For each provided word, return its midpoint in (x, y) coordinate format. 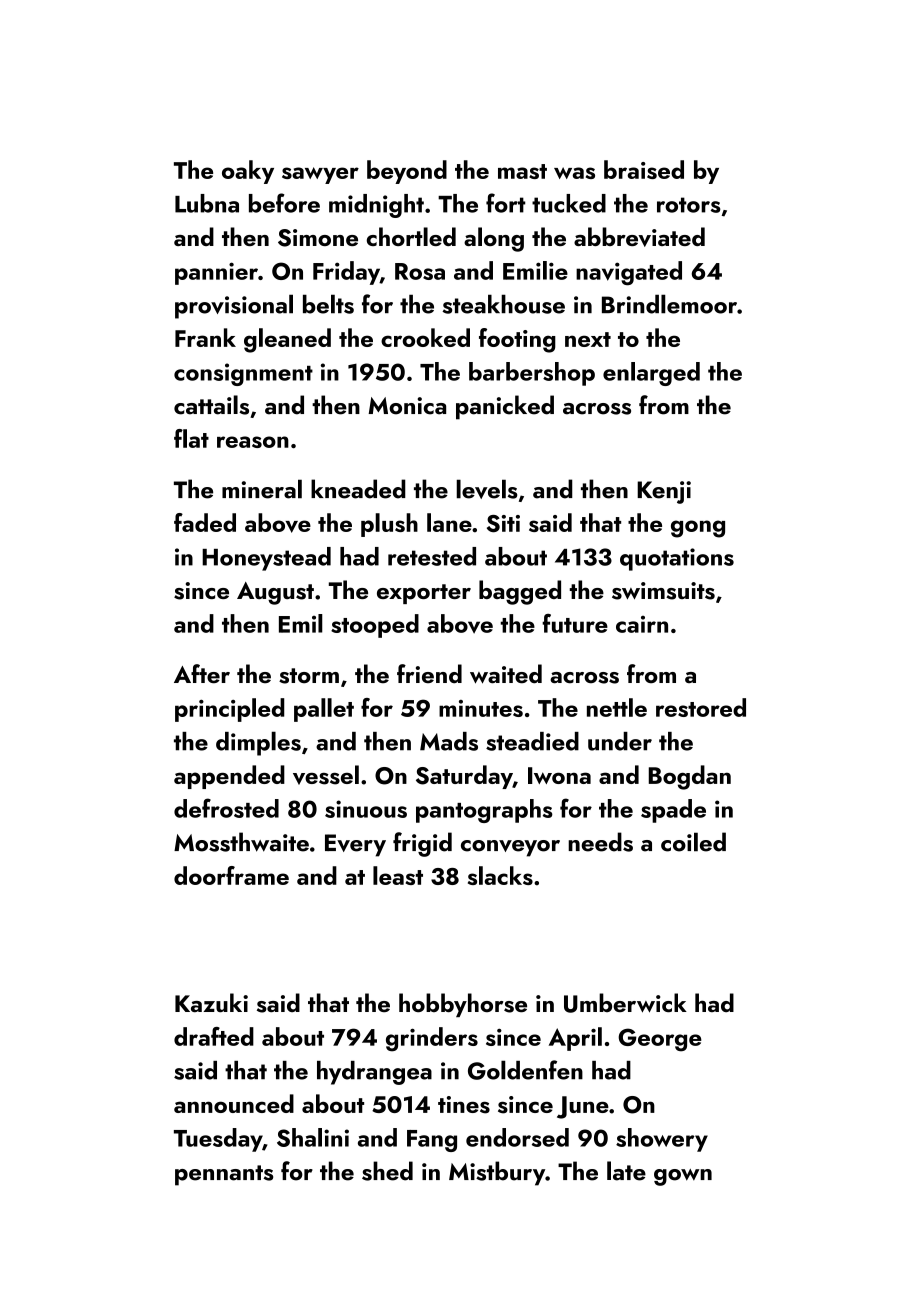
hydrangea (374, 1073)
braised (644, 169)
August (275, 593)
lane (449, 522)
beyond (407, 172)
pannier (216, 273)
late (626, 1171)
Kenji (664, 492)
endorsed (517, 1137)
